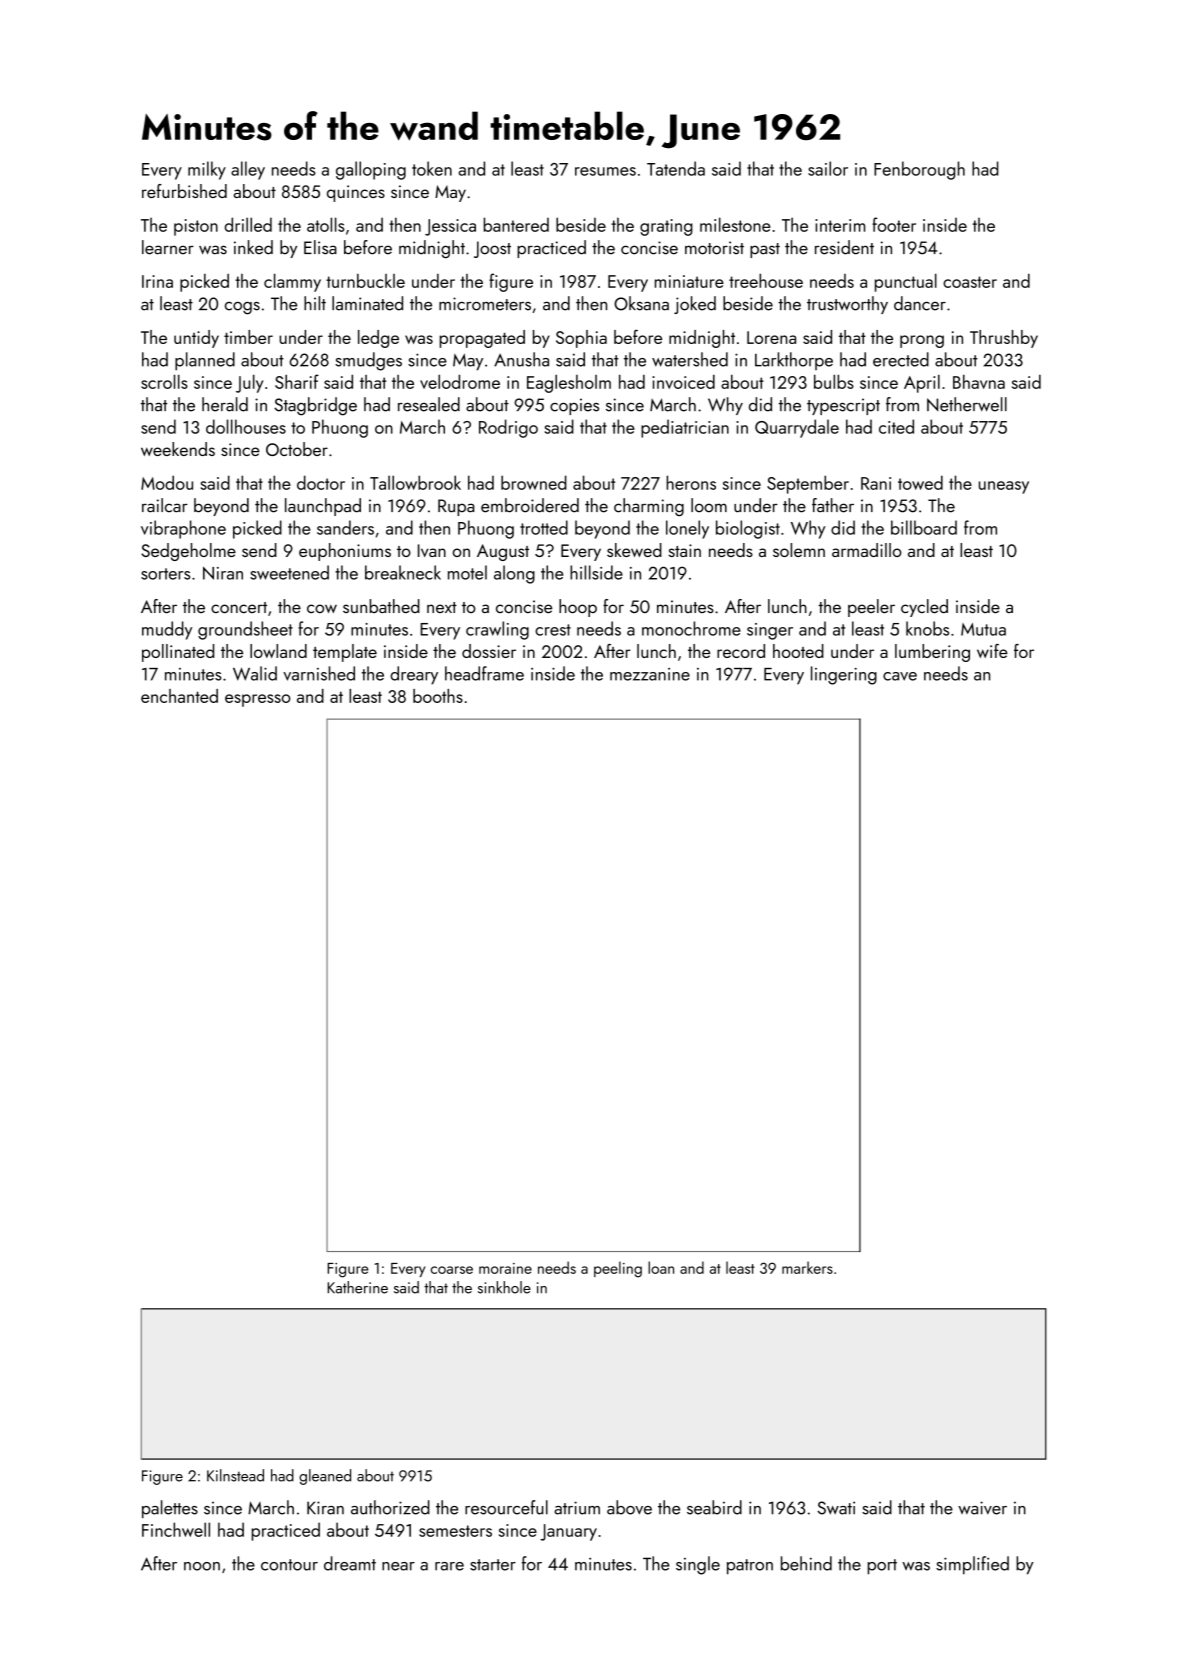 This document has width=1187, height=1679. I want to click on gleaned, so click(325, 1477).
